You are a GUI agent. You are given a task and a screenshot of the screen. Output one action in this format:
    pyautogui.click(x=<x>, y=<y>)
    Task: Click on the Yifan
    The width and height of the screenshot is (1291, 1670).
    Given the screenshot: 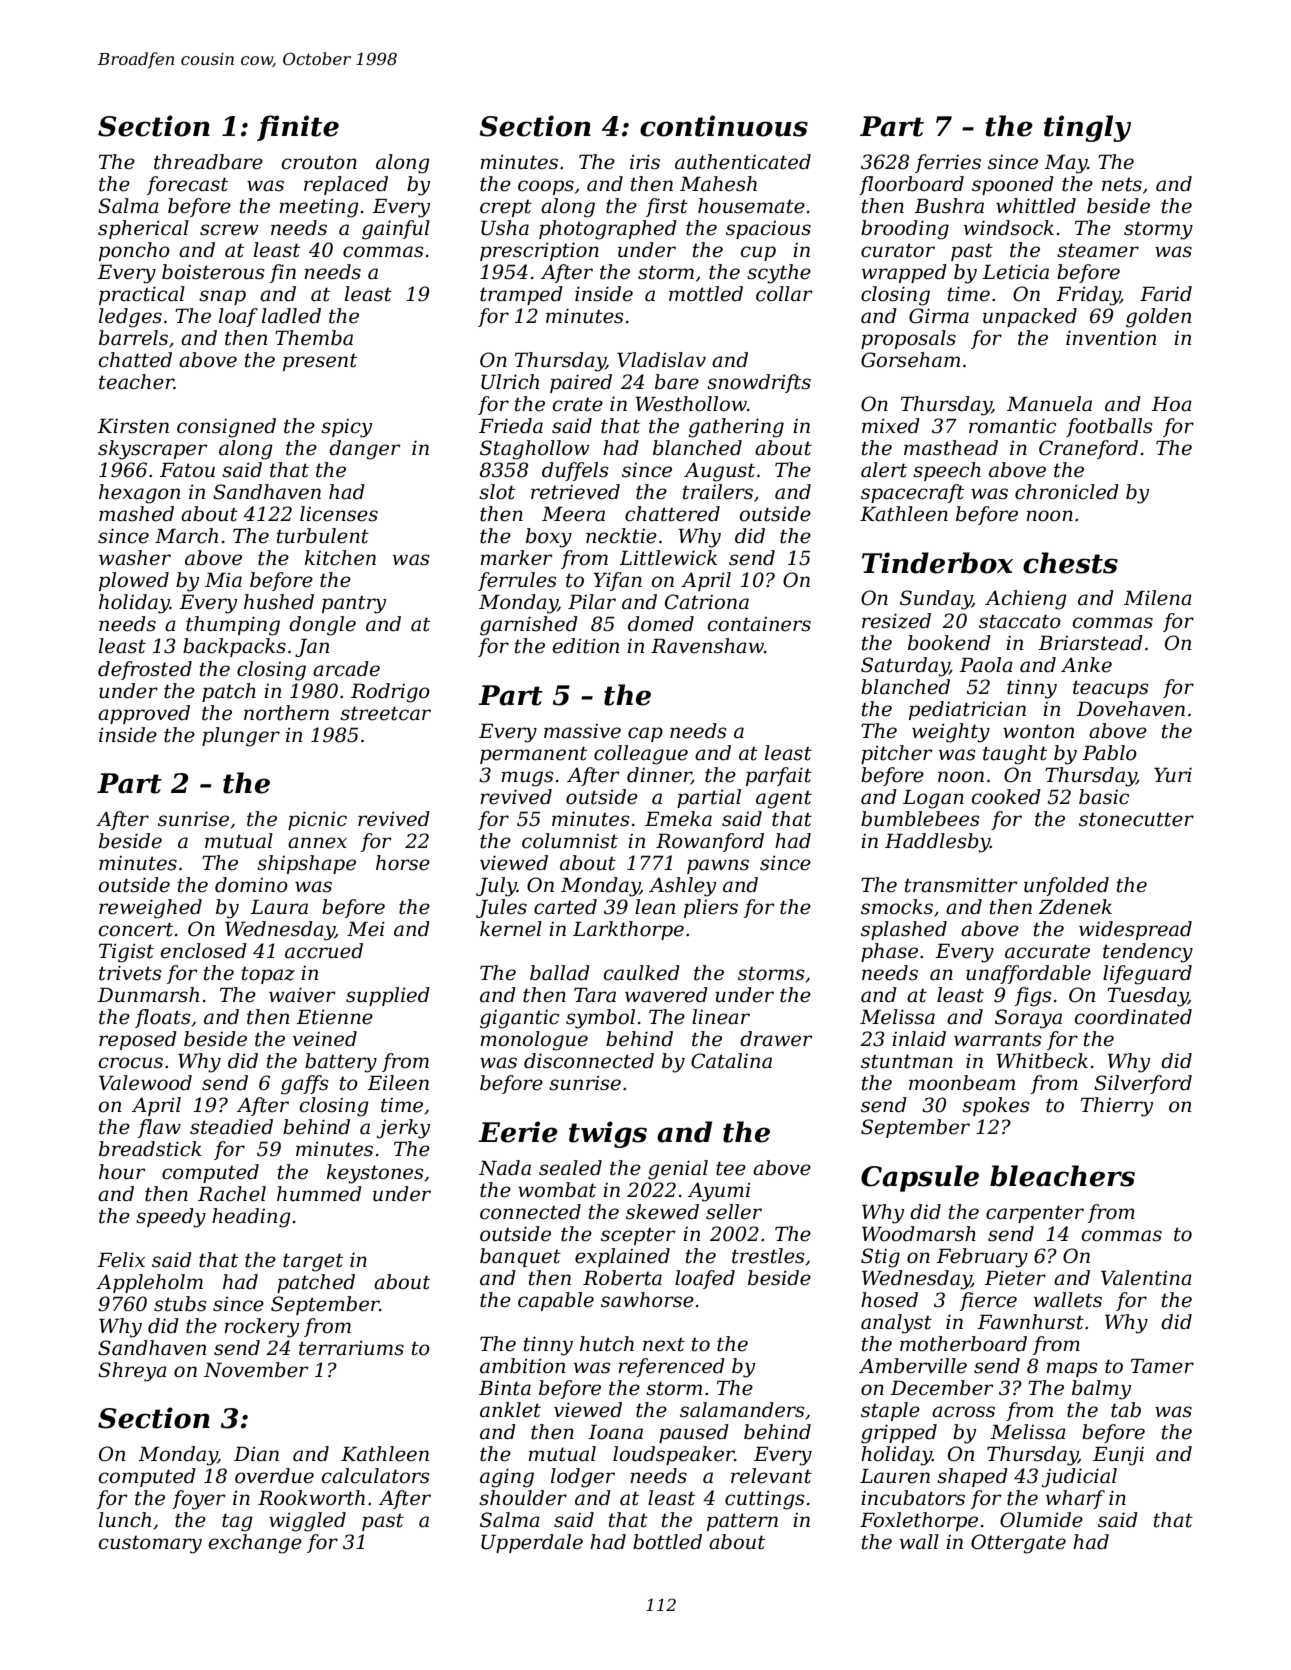 What is the action you would take?
    pyautogui.click(x=617, y=581)
